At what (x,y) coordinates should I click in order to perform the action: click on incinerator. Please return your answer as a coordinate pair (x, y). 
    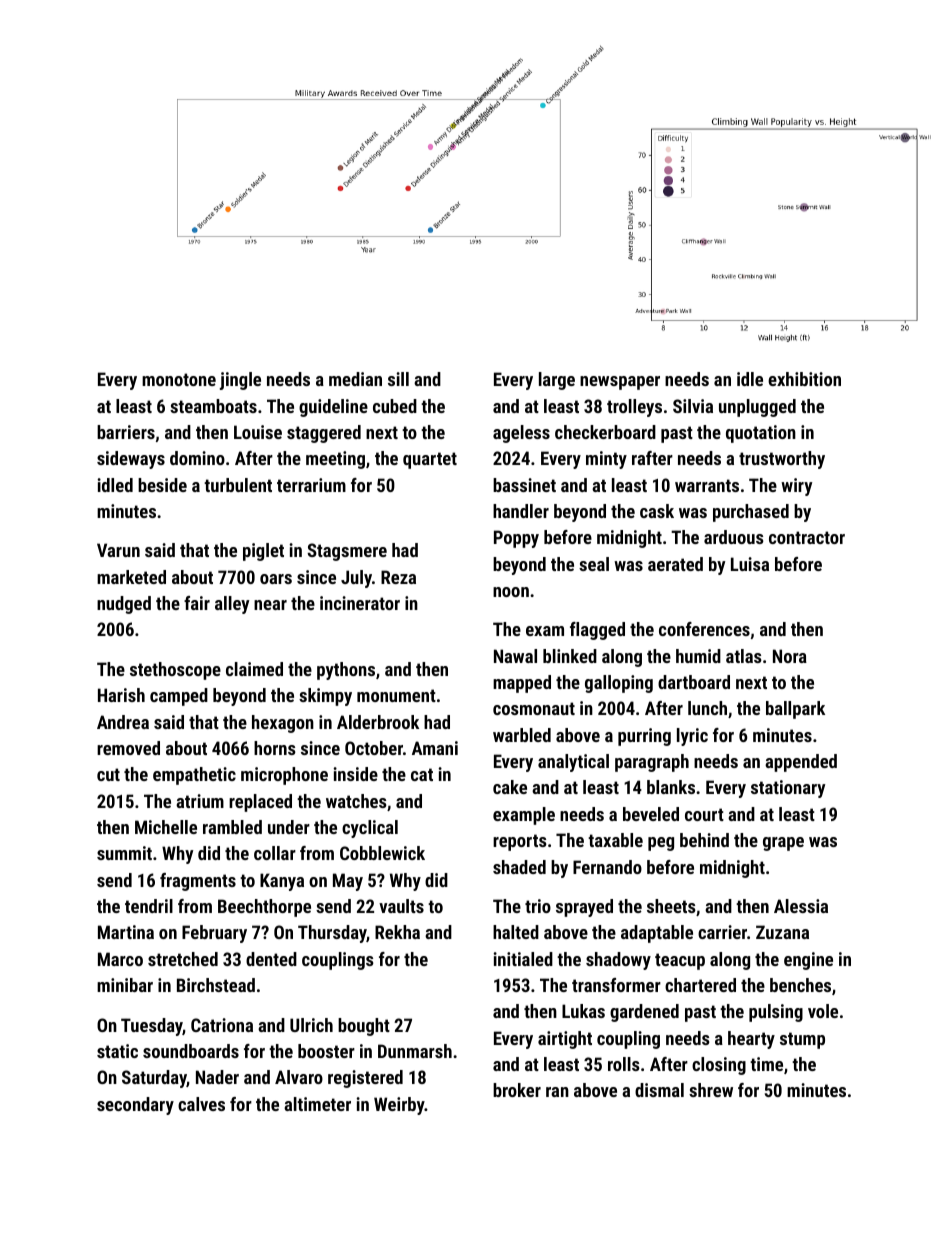
    Looking at the image, I should click on (360, 603).
